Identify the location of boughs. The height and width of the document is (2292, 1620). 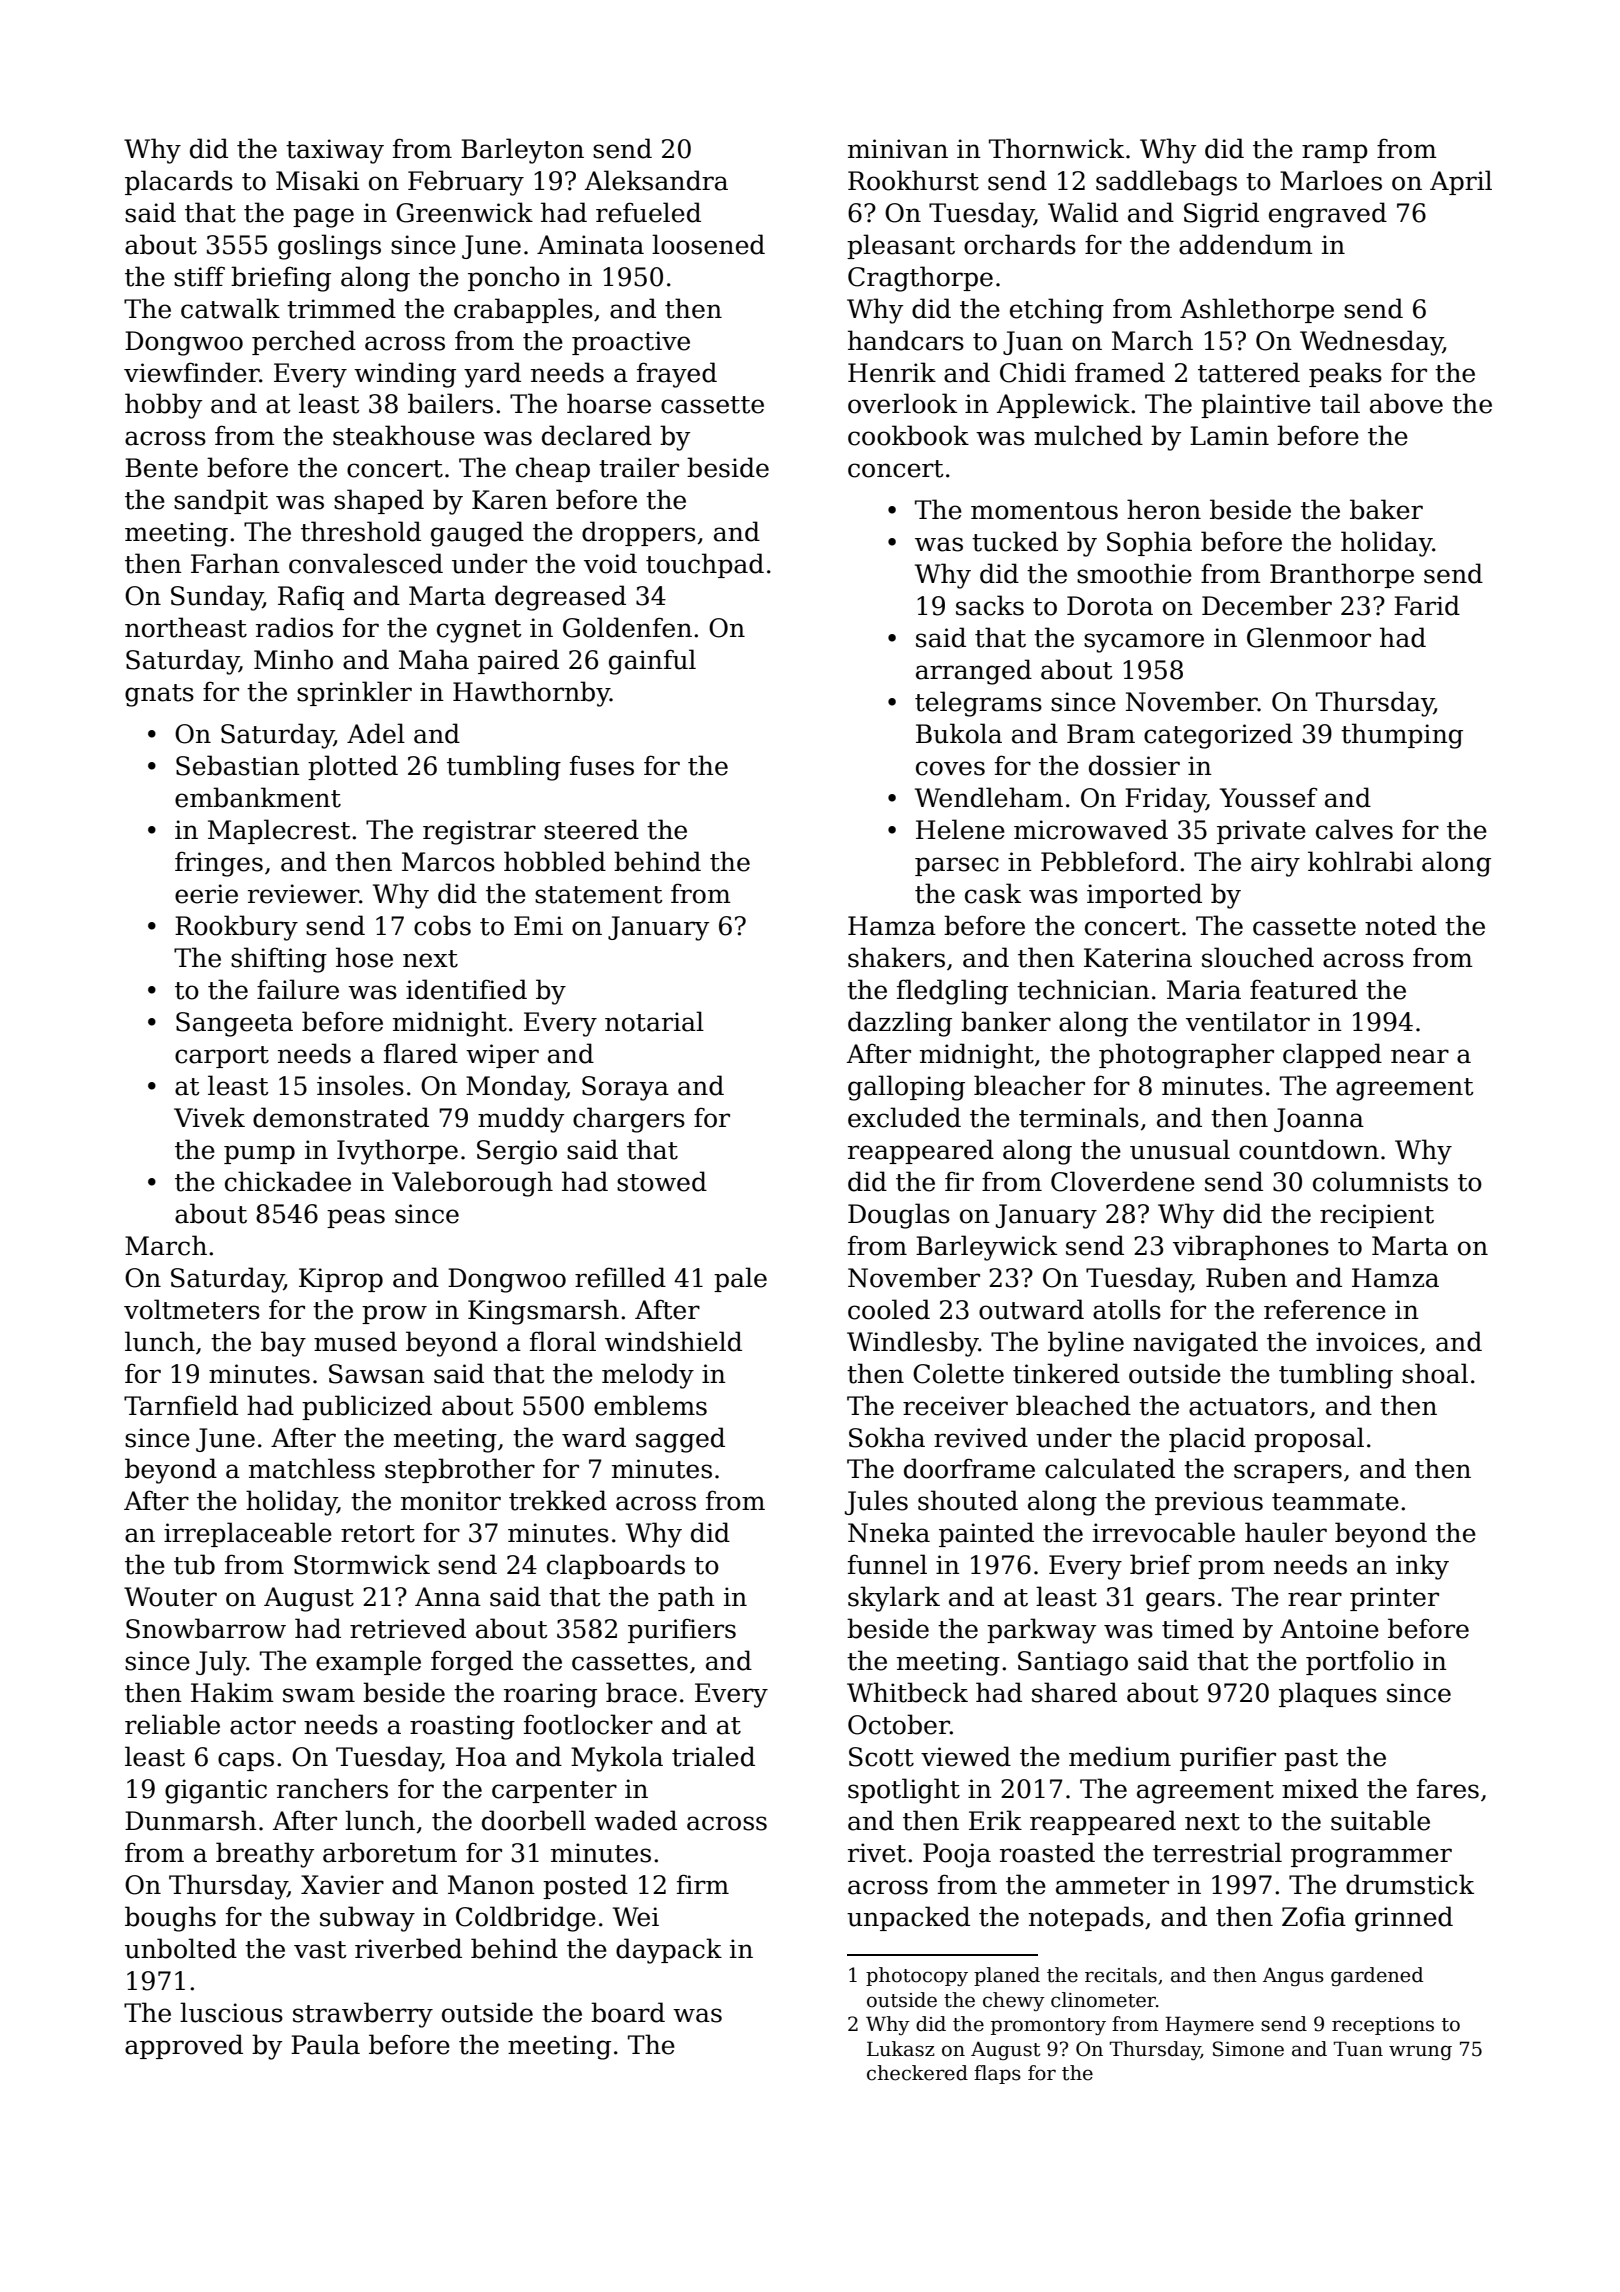
(170, 1919).
